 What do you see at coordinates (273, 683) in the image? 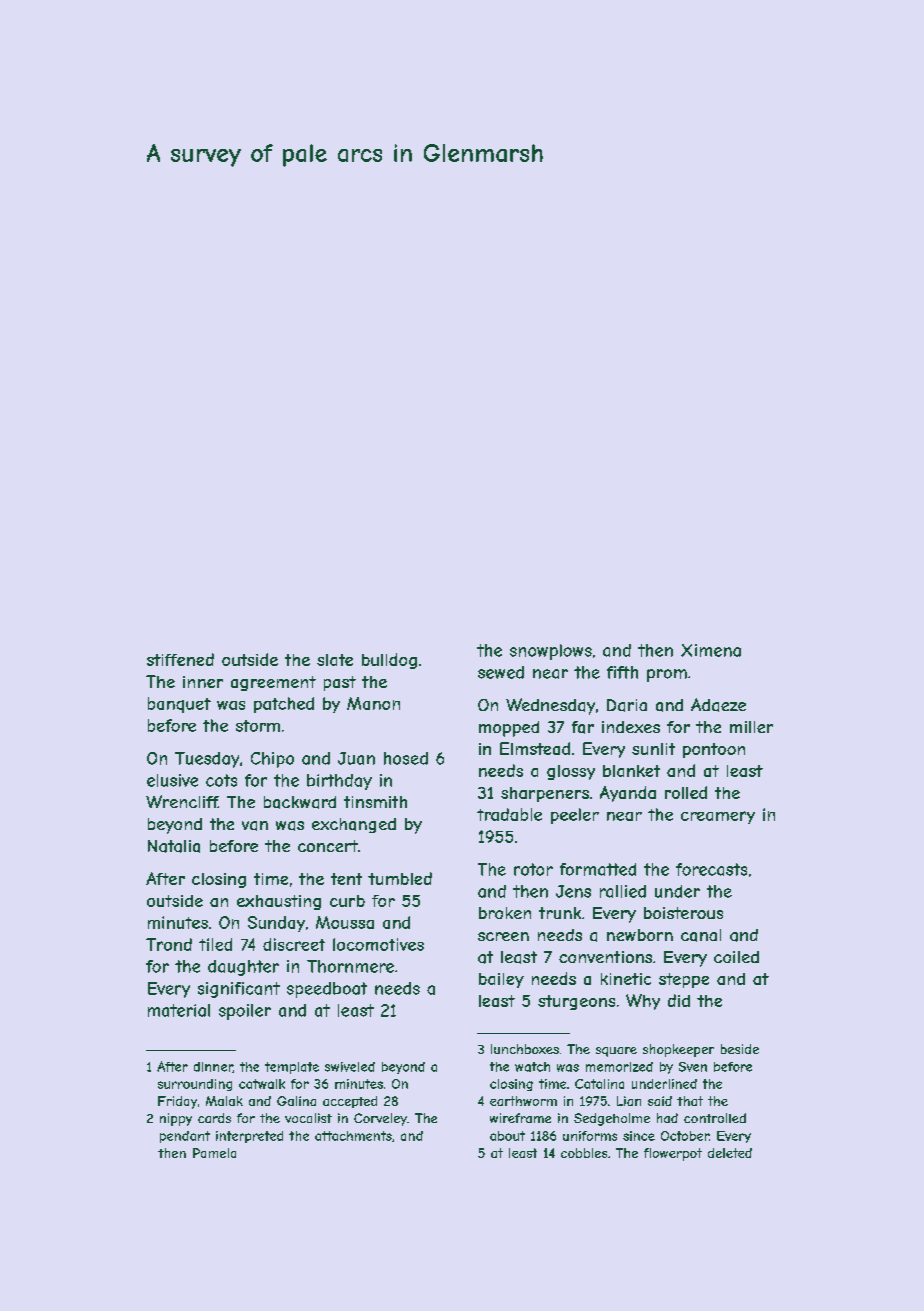
I see `agreement` at bounding box center [273, 683].
